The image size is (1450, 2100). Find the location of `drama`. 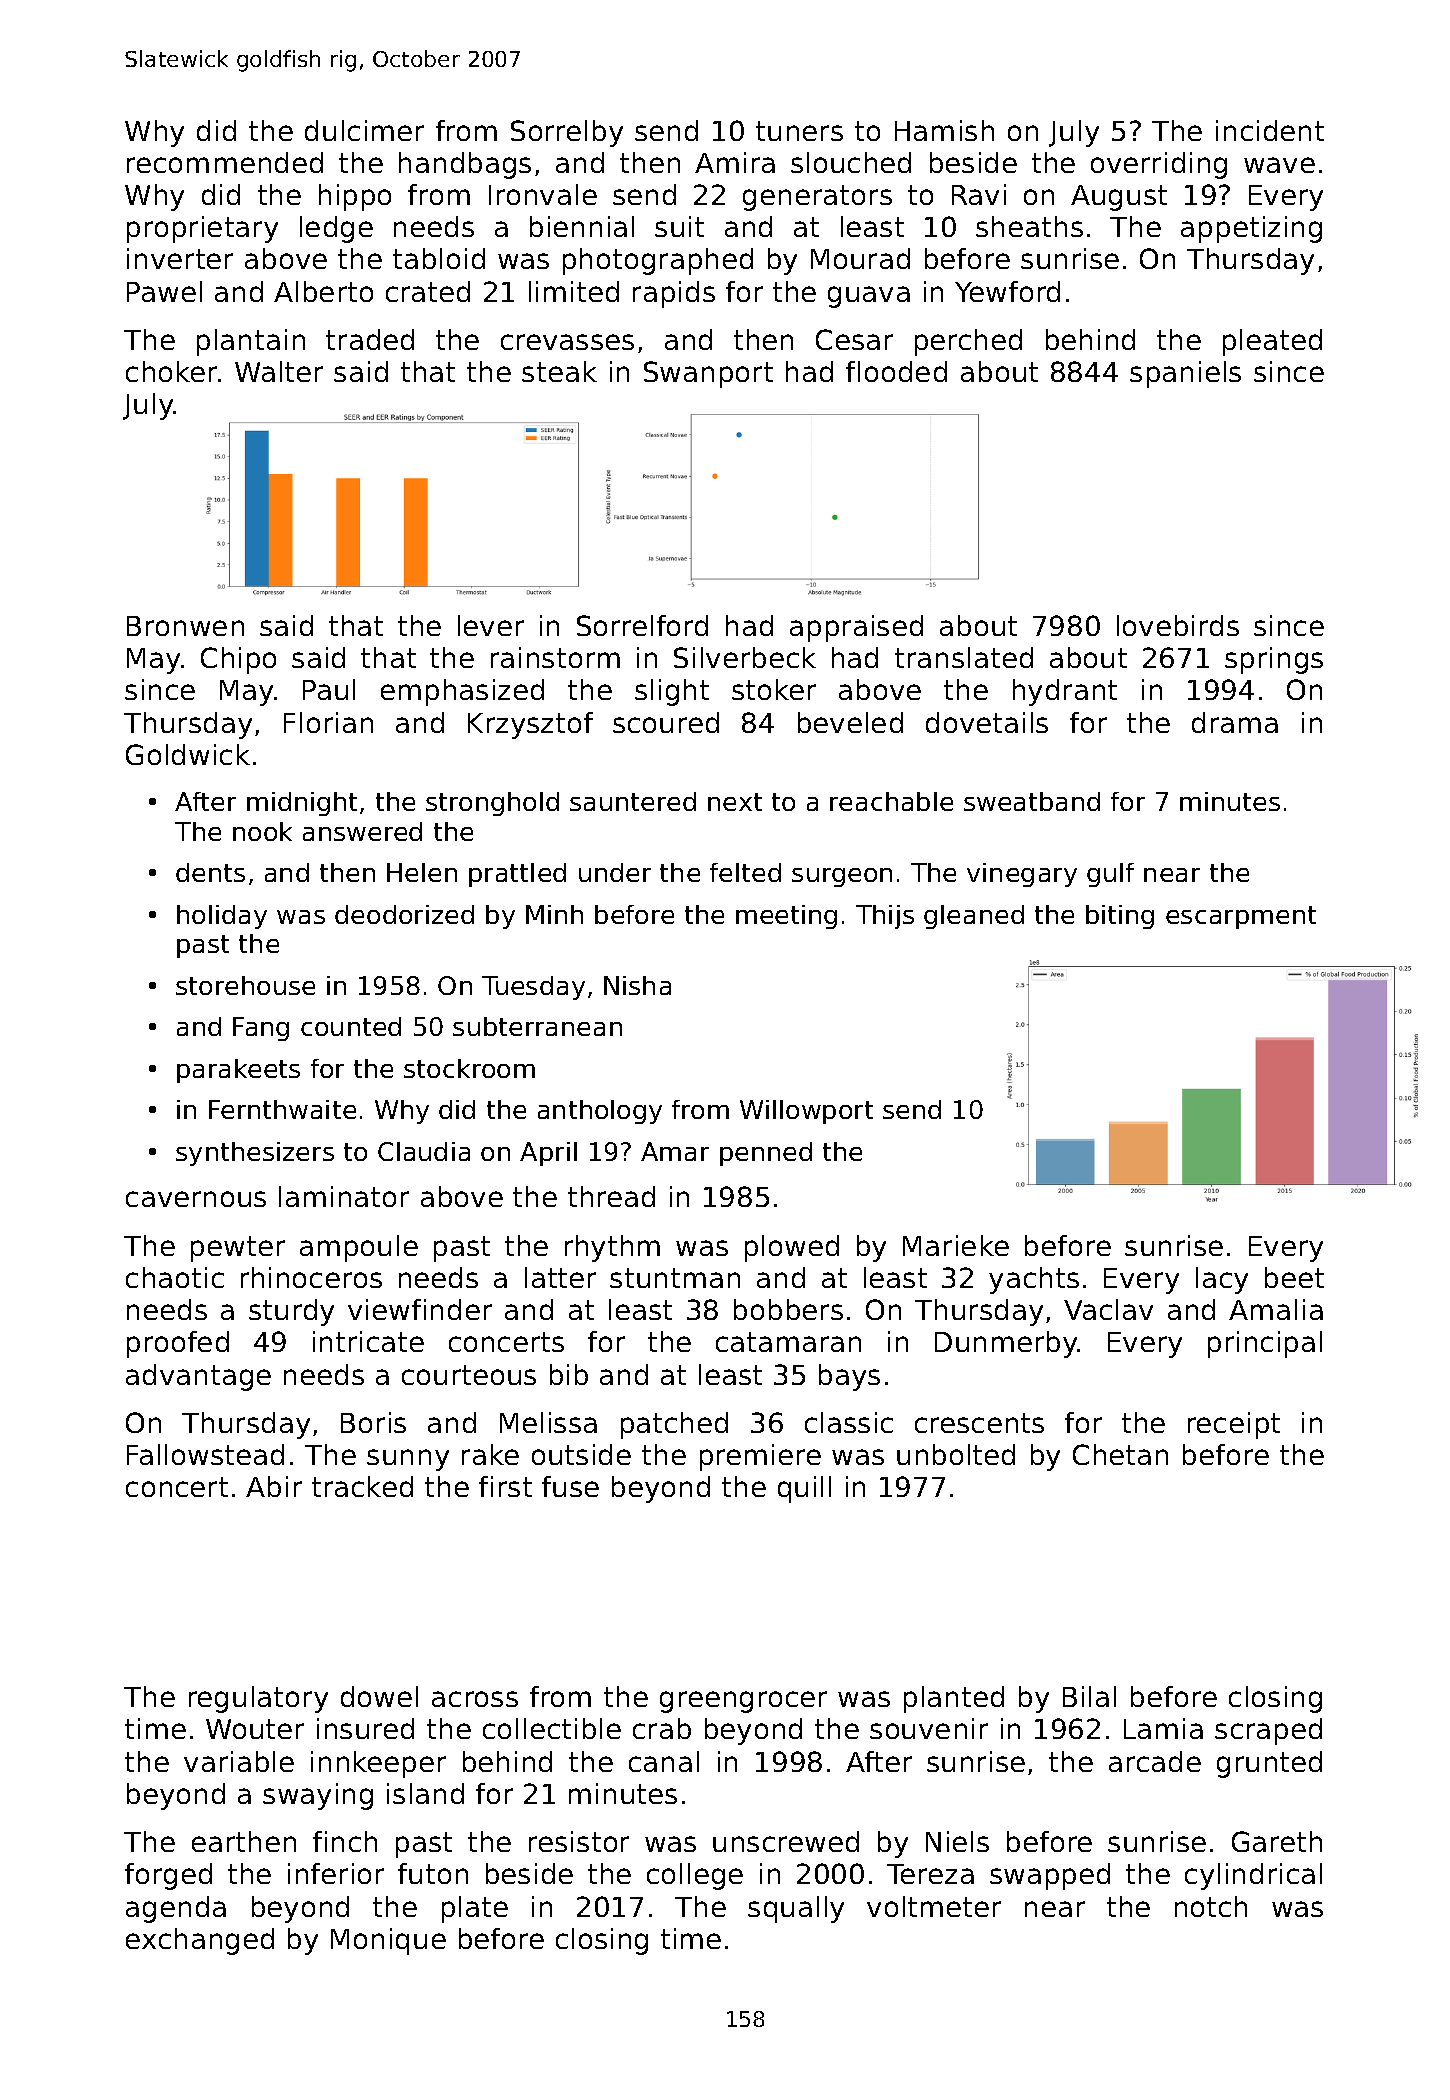

drama is located at coordinates (1235, 722).
